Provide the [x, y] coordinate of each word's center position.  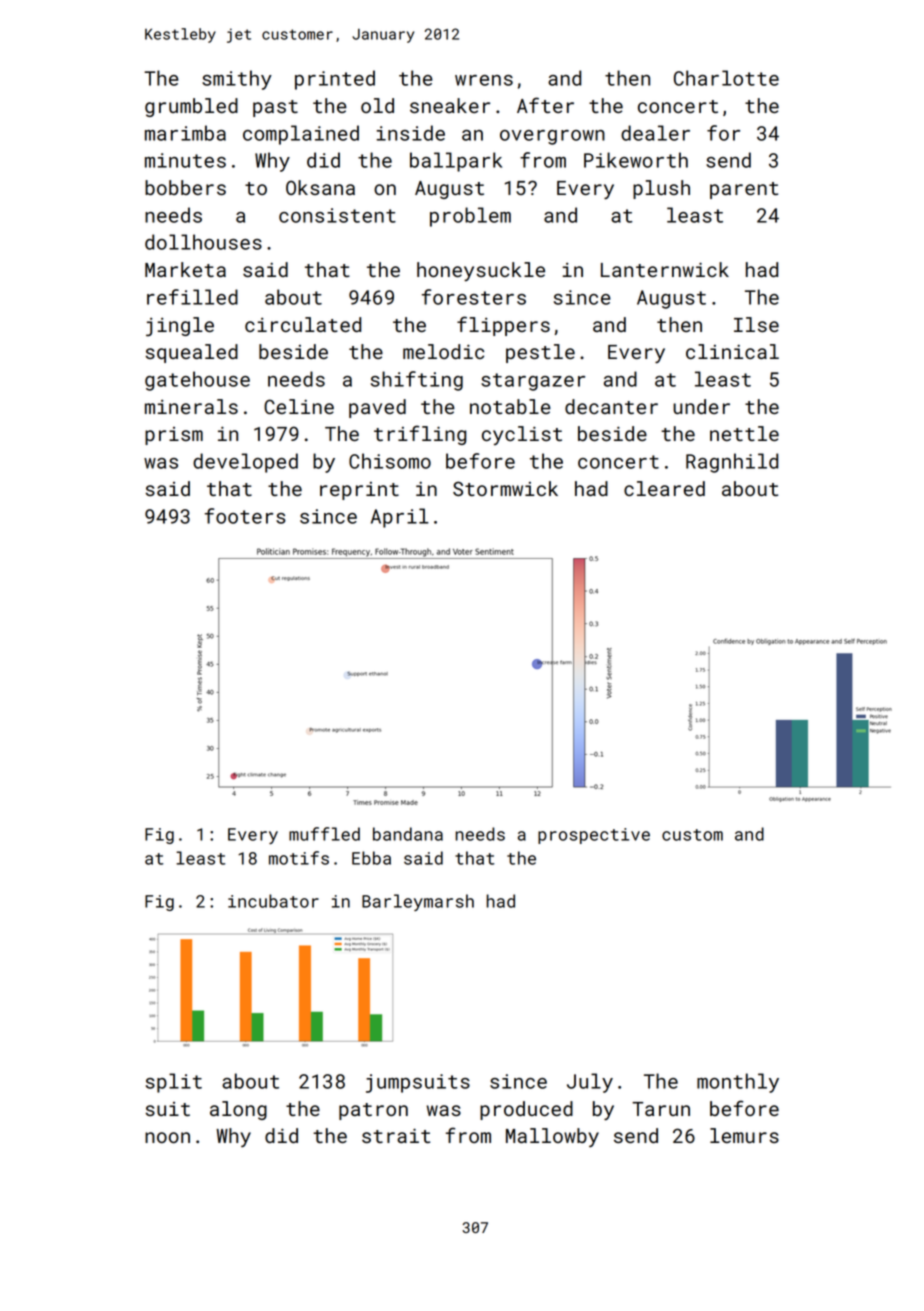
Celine [299, 406]
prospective [594, 836]
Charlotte [726, 78]
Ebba [371, 858]
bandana [408, 834]
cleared [664, 488]
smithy [237, 80]
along [238, 1110]
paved [377, 408]
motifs [299, 858]
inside [410, 133]
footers [245, 516]
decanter [611, 406]
